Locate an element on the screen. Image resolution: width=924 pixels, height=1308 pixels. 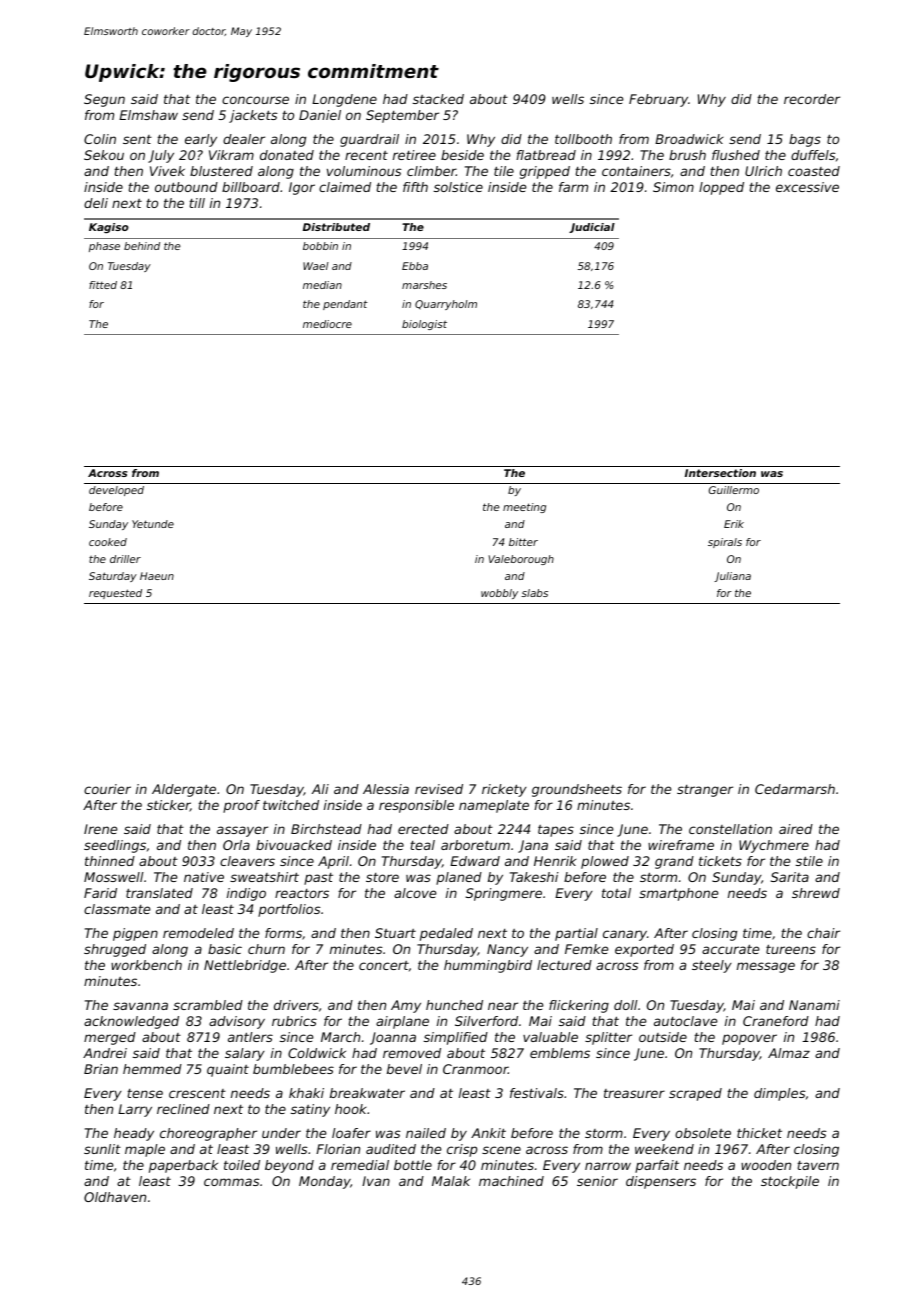
Elmshaw is located at coordinates (148, 115).
